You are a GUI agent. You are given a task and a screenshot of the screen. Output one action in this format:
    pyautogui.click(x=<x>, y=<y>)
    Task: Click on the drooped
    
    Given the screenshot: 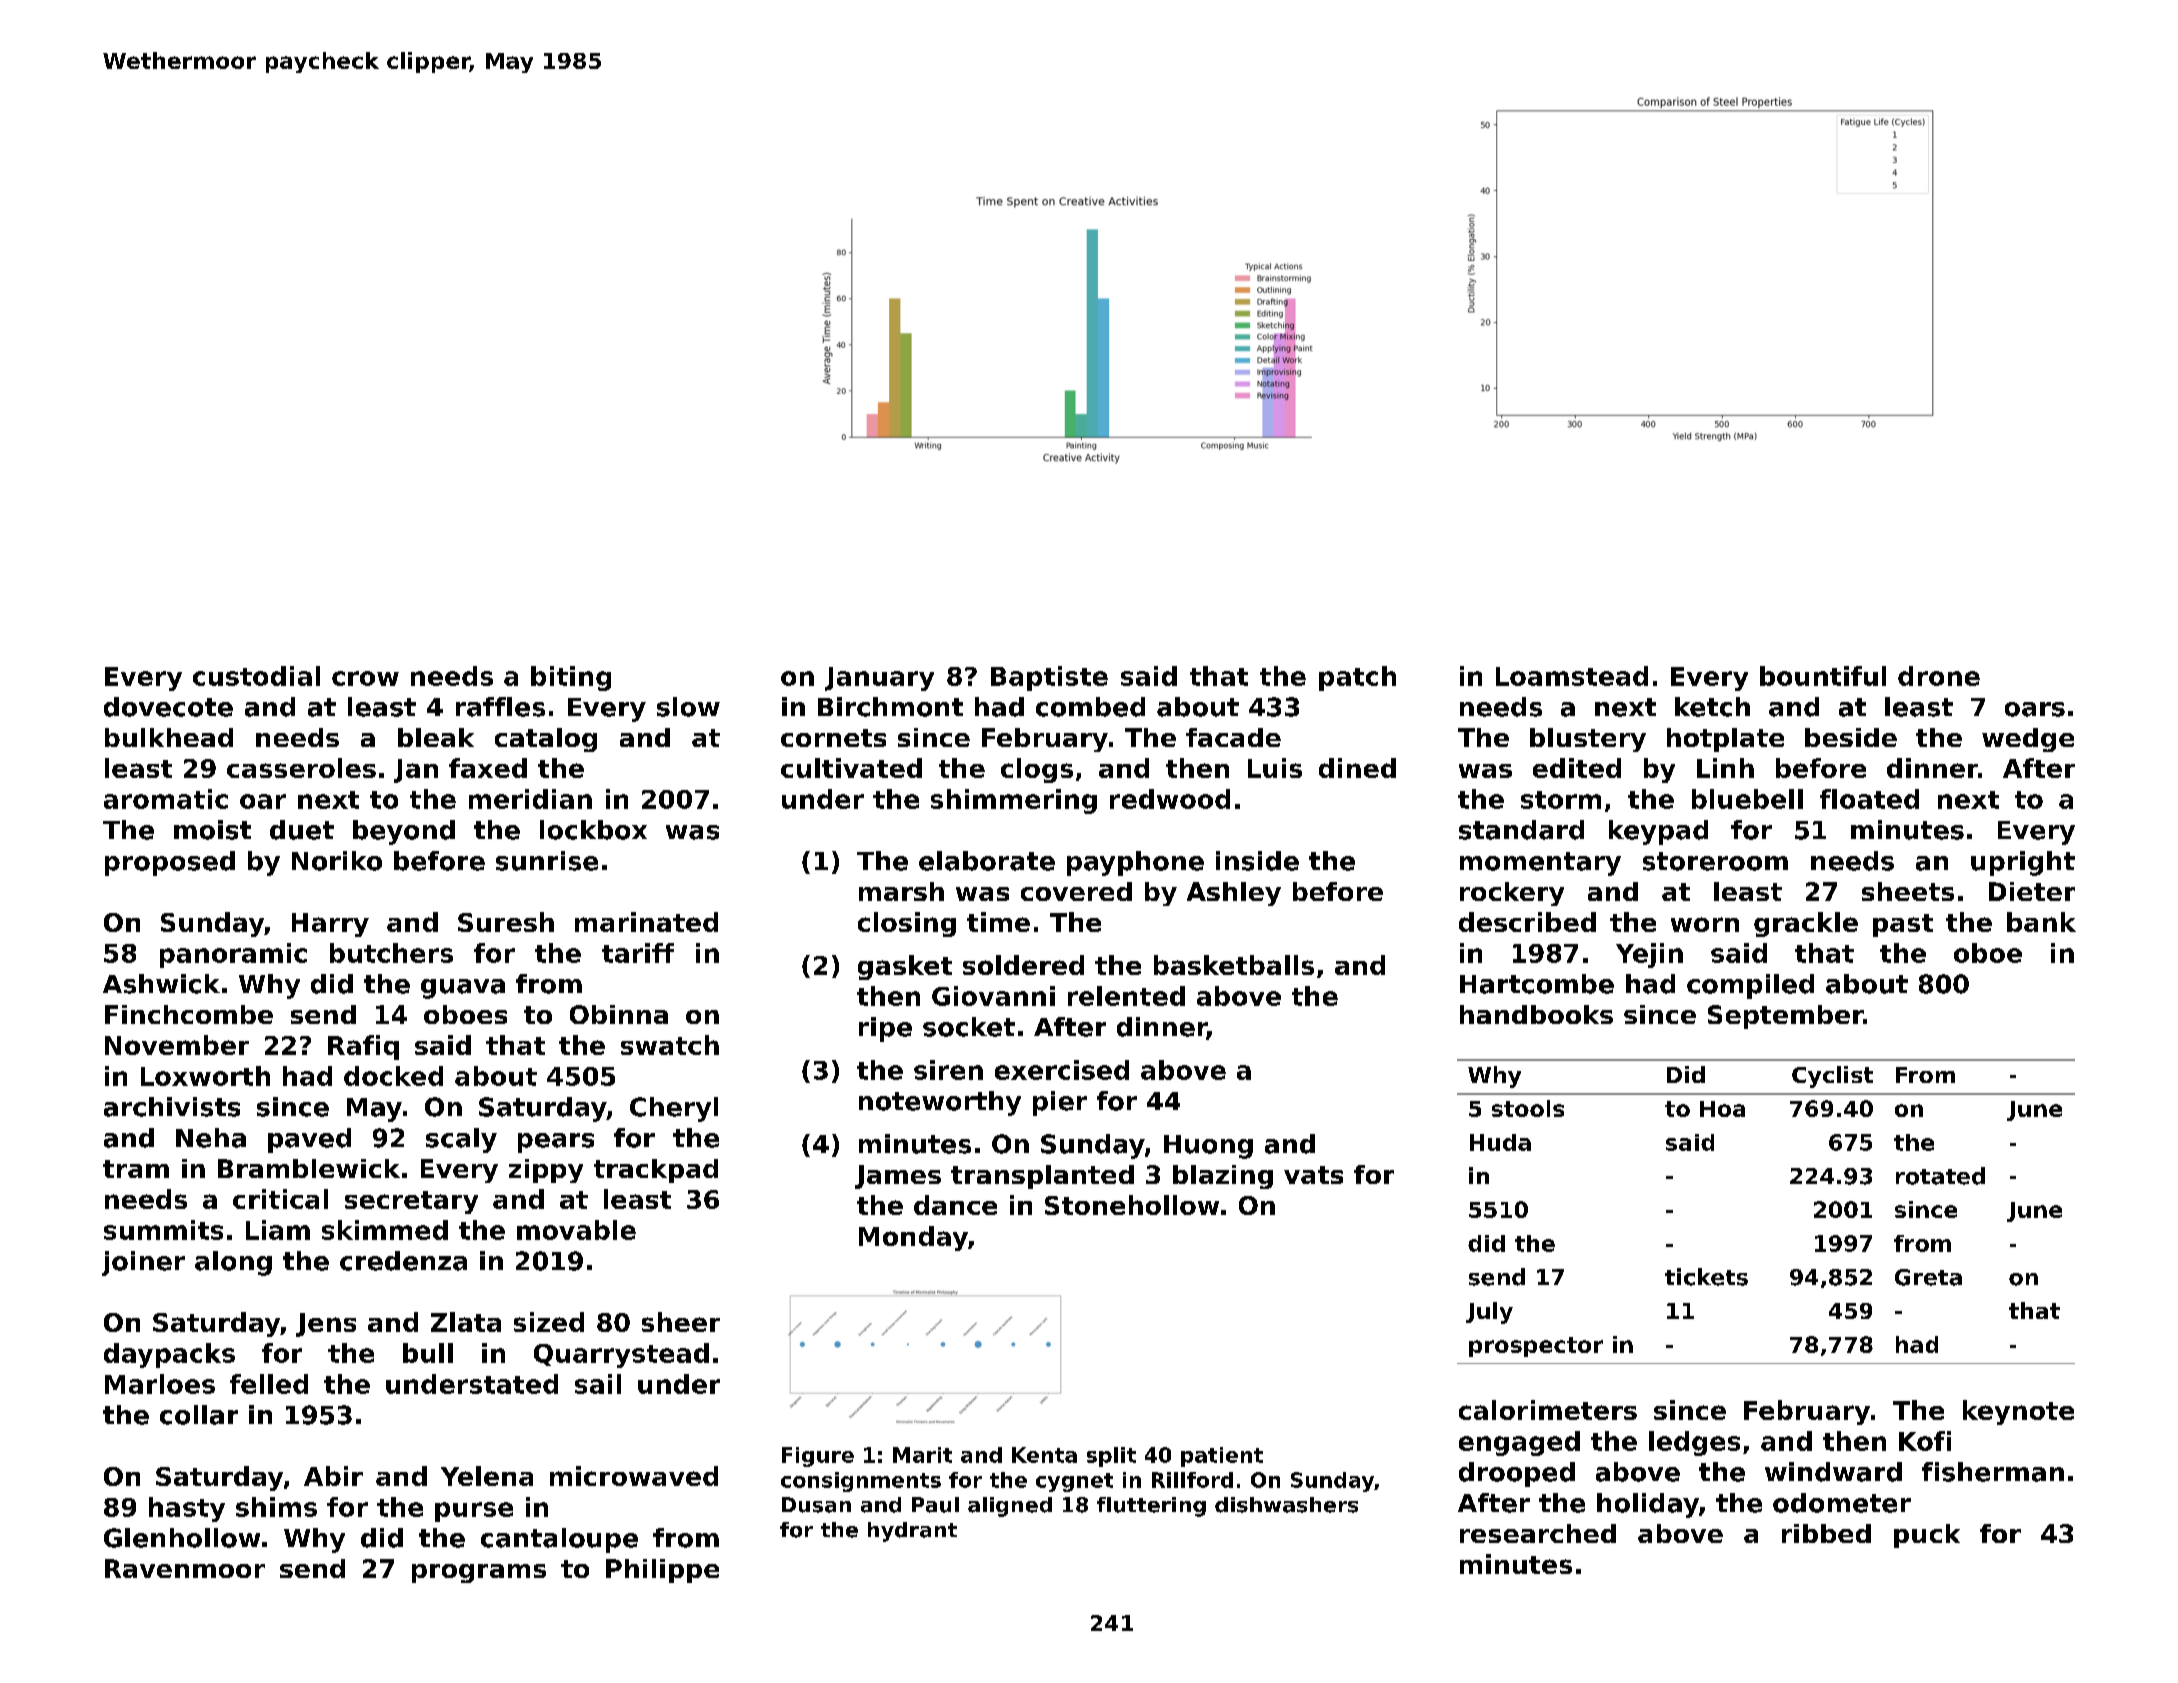 What is the action you would take?
    pyautogui.click(x=1517, y=1474)
